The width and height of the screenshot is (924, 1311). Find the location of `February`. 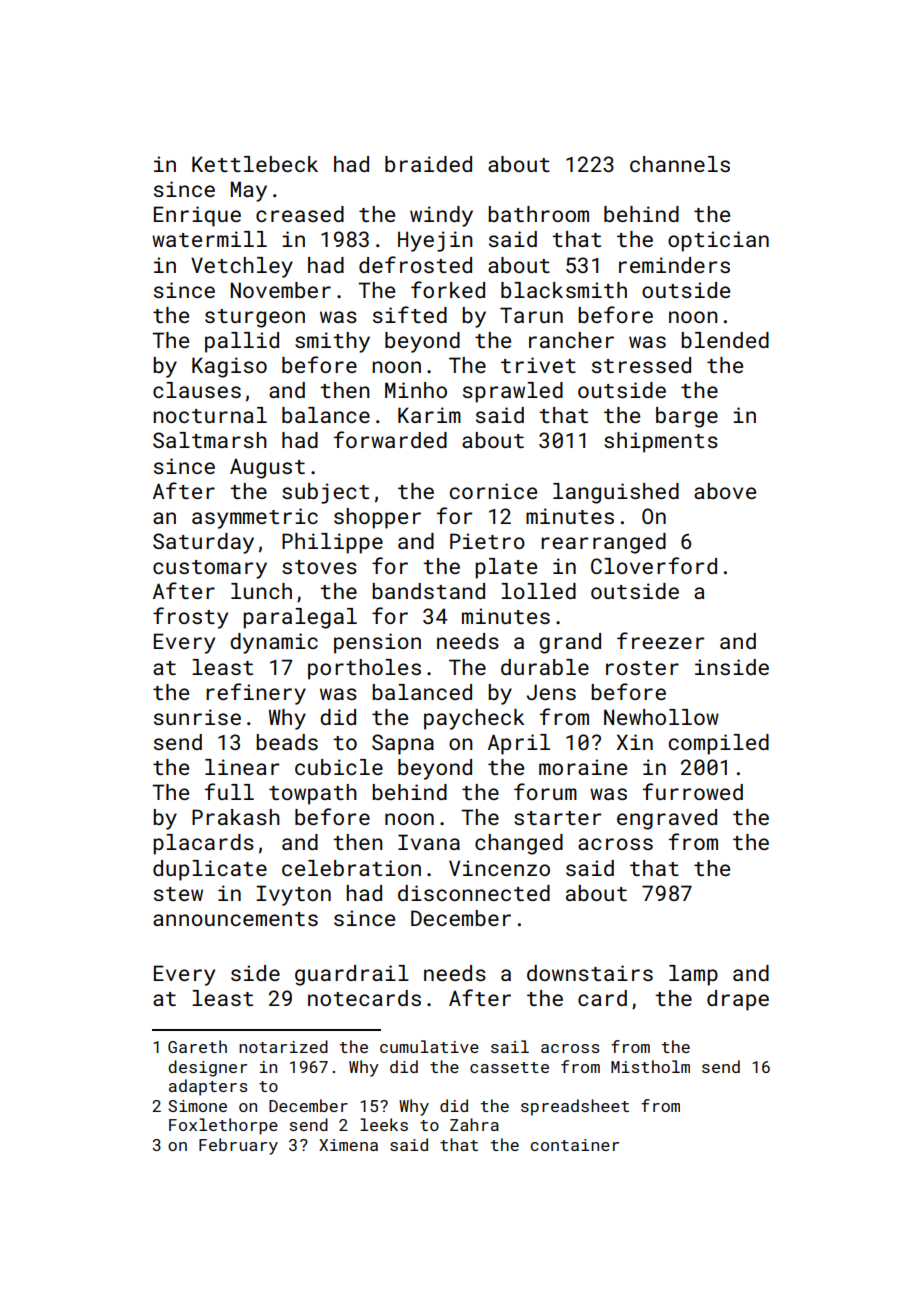

February is located at coordinates (238, 1146).
